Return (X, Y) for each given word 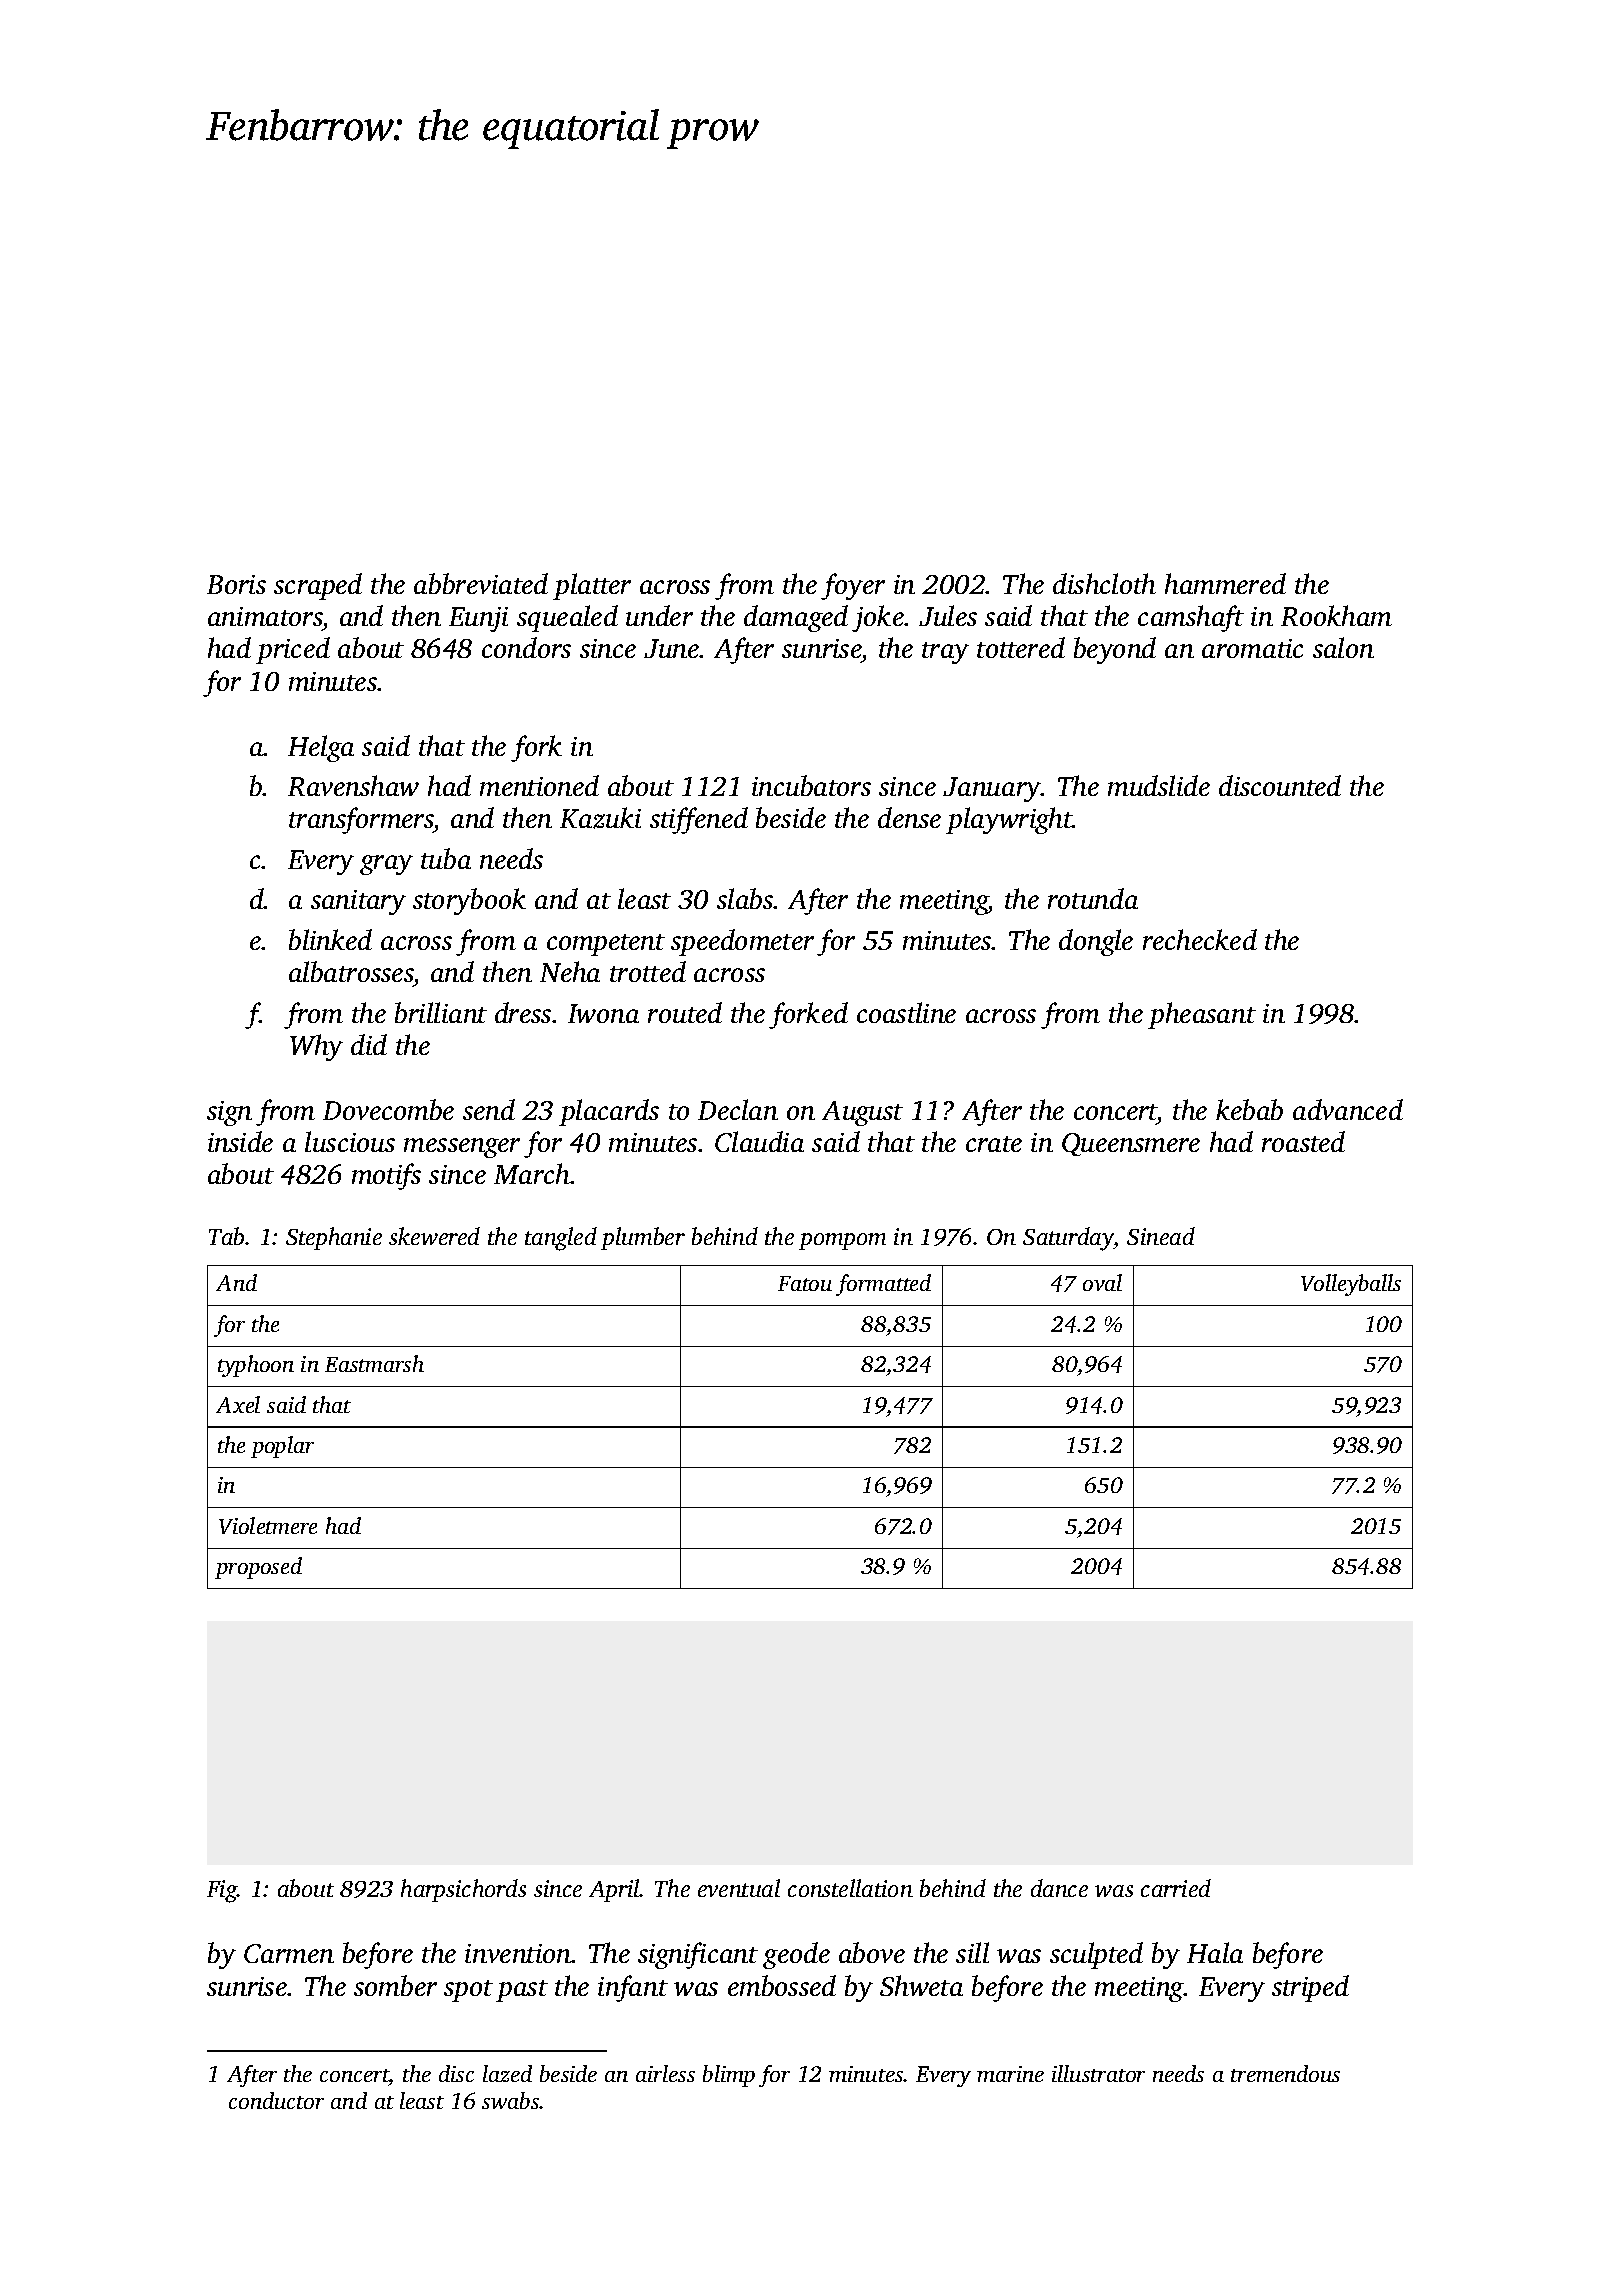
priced (293, 650)
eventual (739, 1888)
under (659, 615)
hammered (1225, 583)
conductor (276, 2100)
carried (1176, 1888)
